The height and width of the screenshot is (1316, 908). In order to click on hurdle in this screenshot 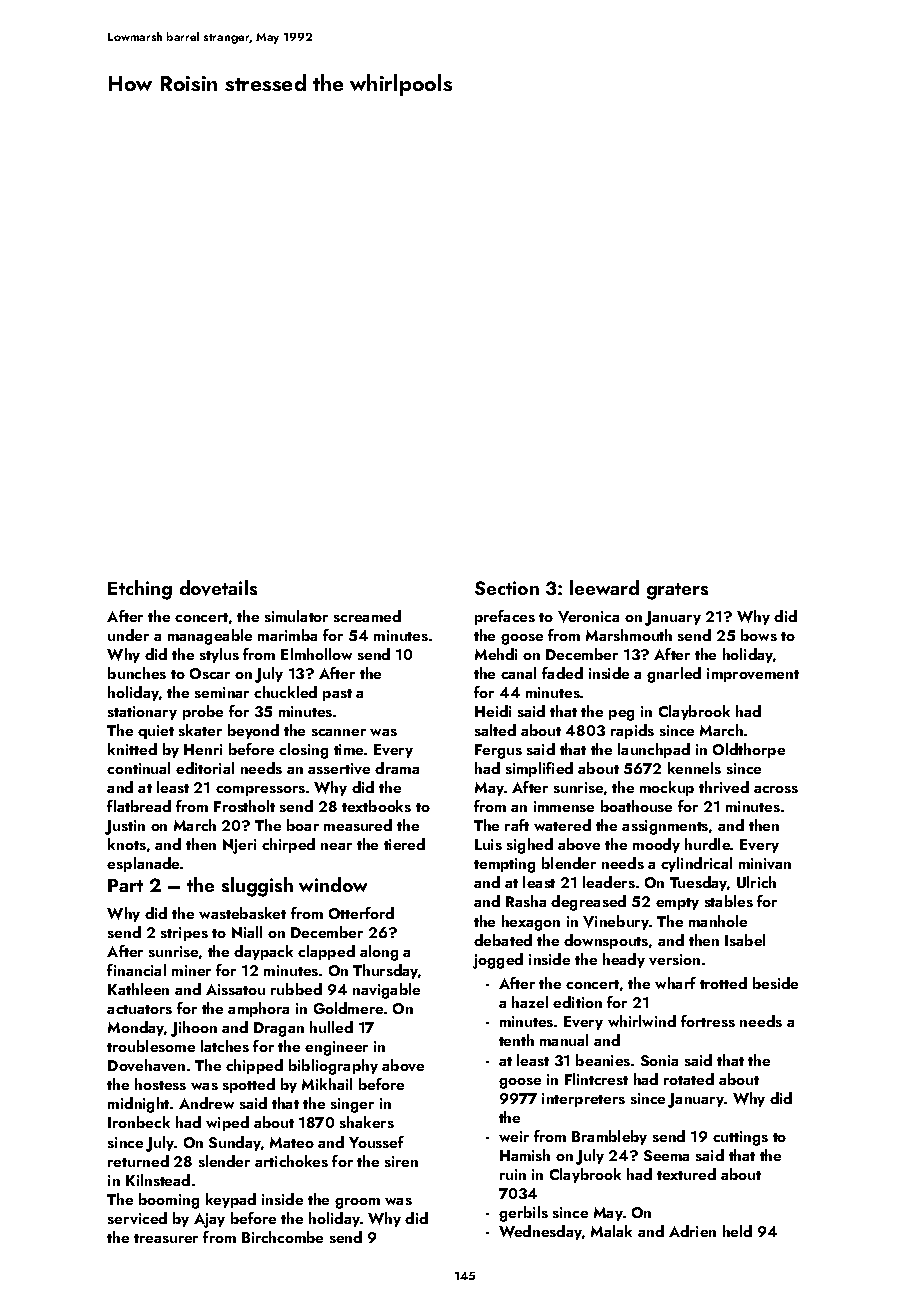, I will do `click(708, 844)`.
